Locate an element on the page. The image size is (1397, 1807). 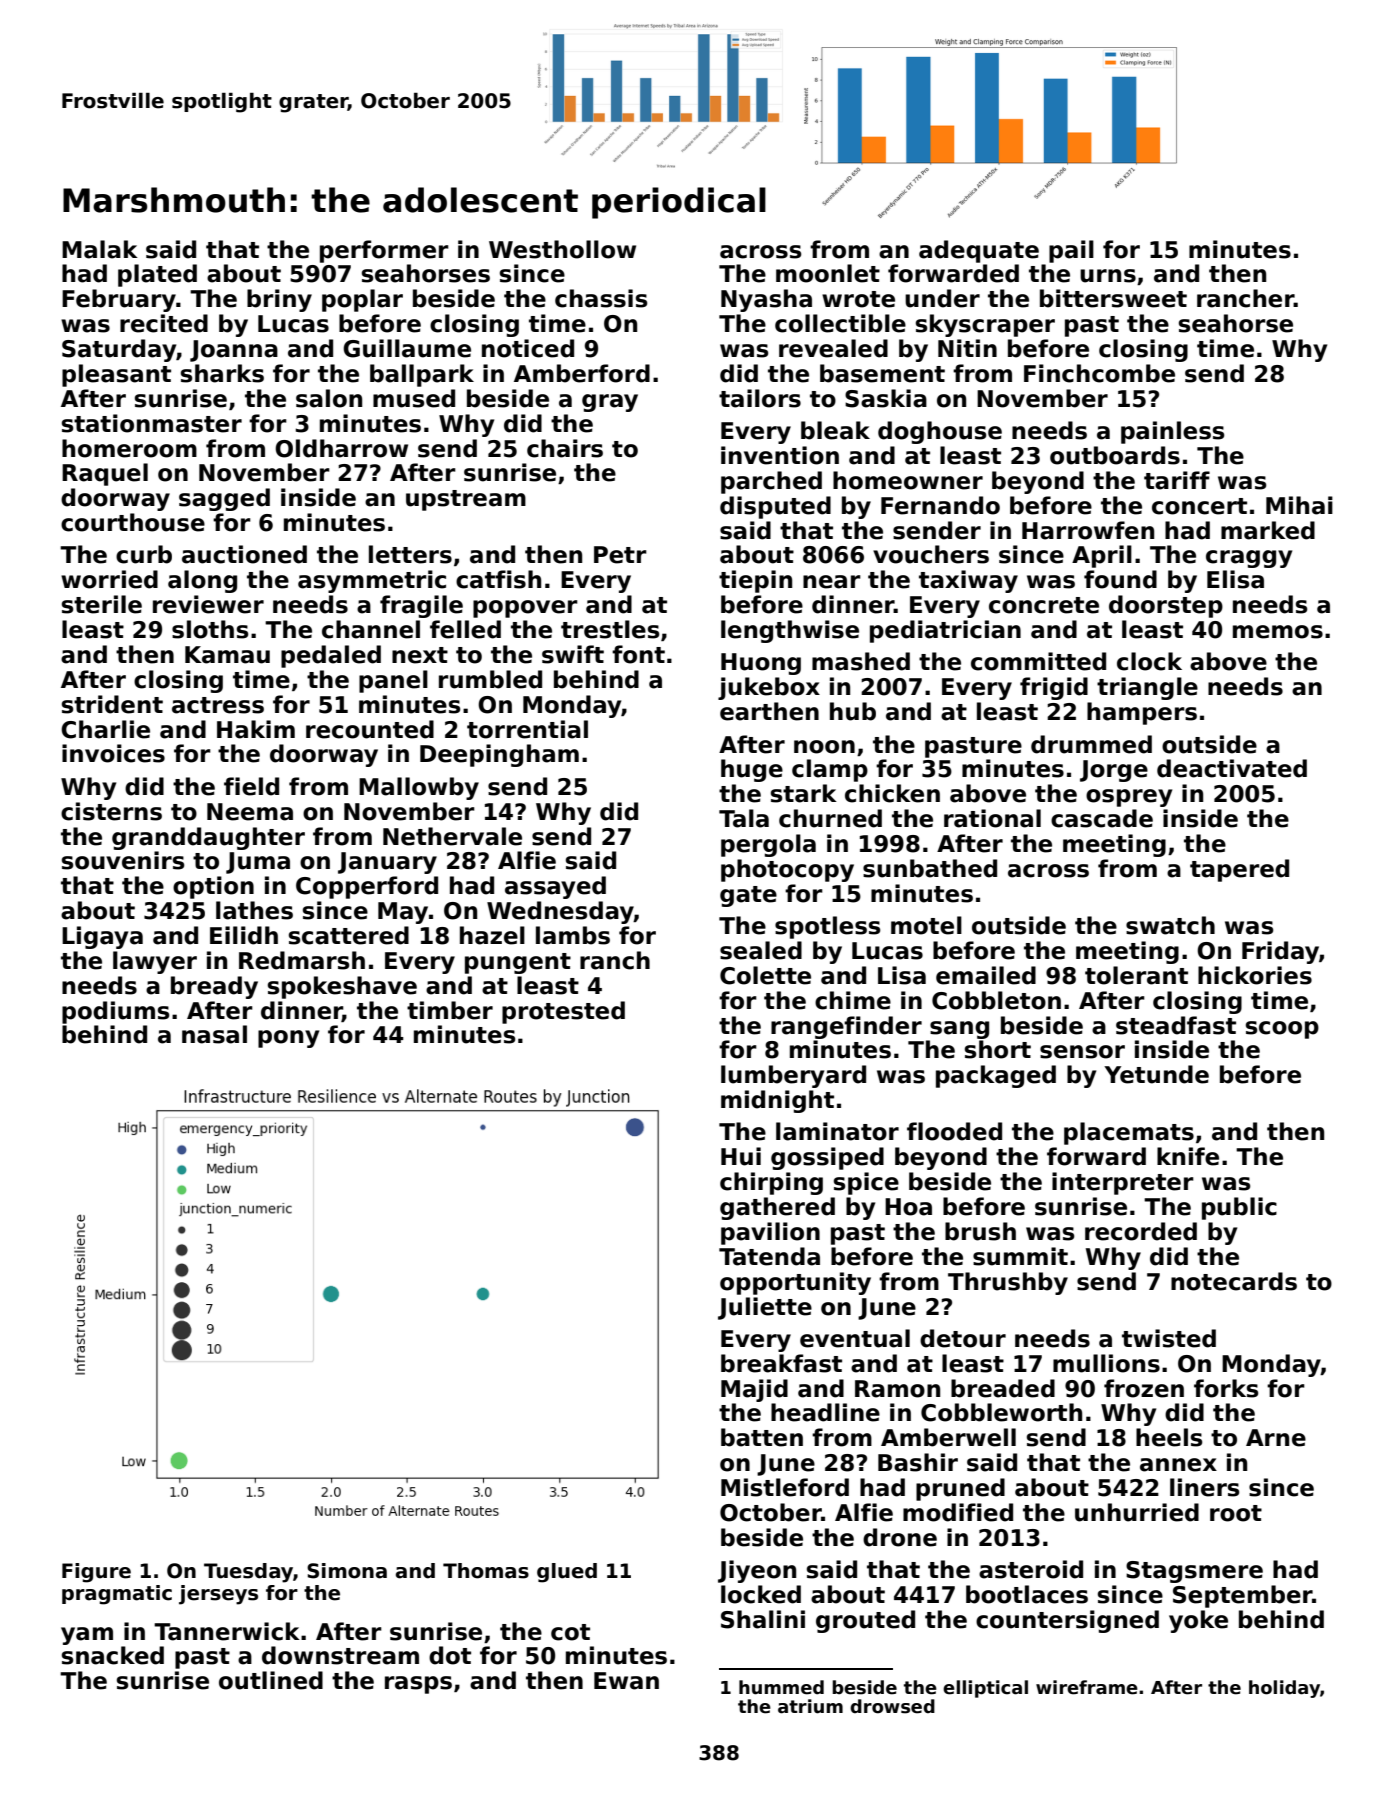
notecards is located at coordinates (1234, 1281).
